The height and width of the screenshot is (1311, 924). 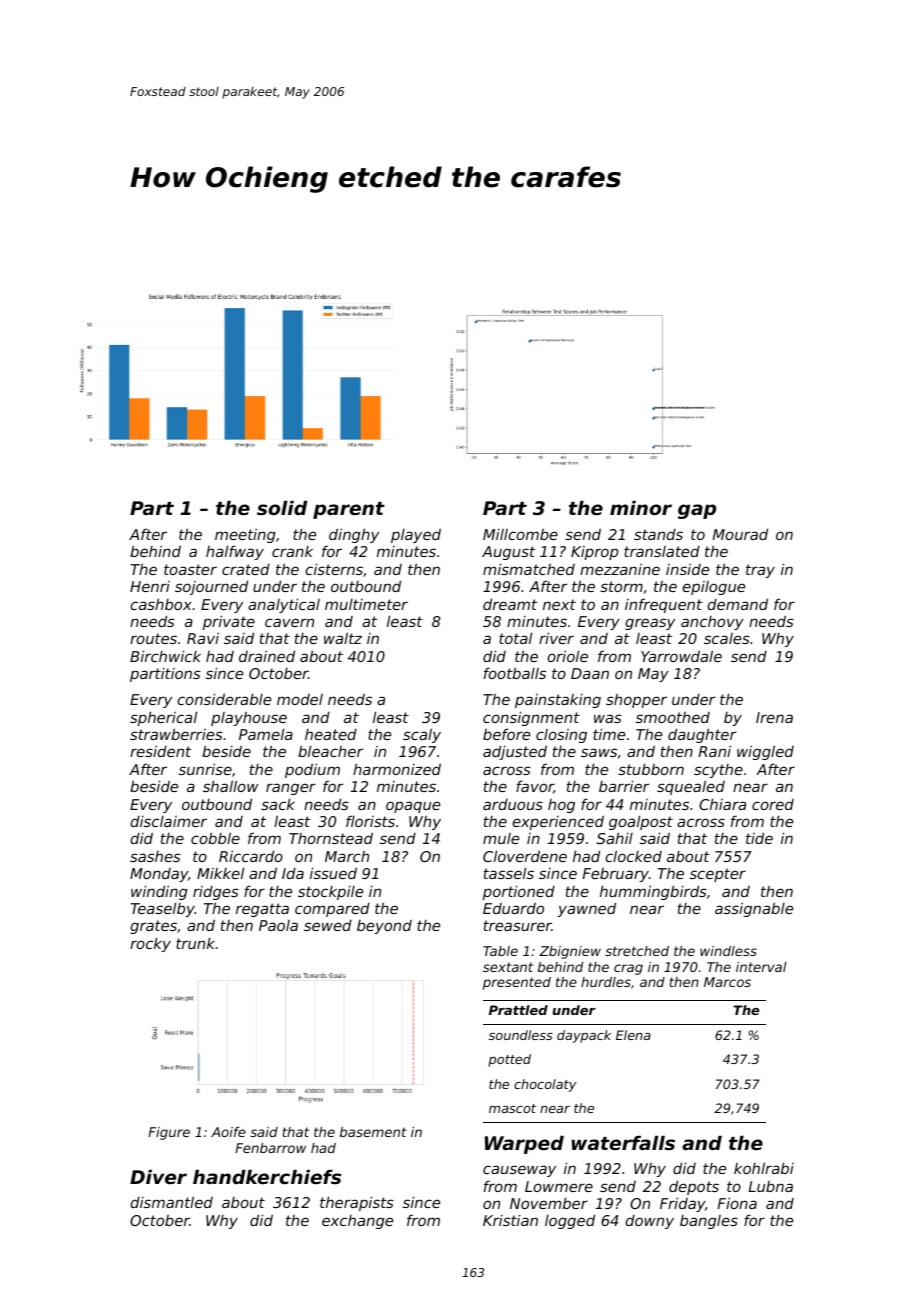 What do you see at coordinates (150, 944) in the screenshot?
I see `rocky` at bounding box center [150, 944].
